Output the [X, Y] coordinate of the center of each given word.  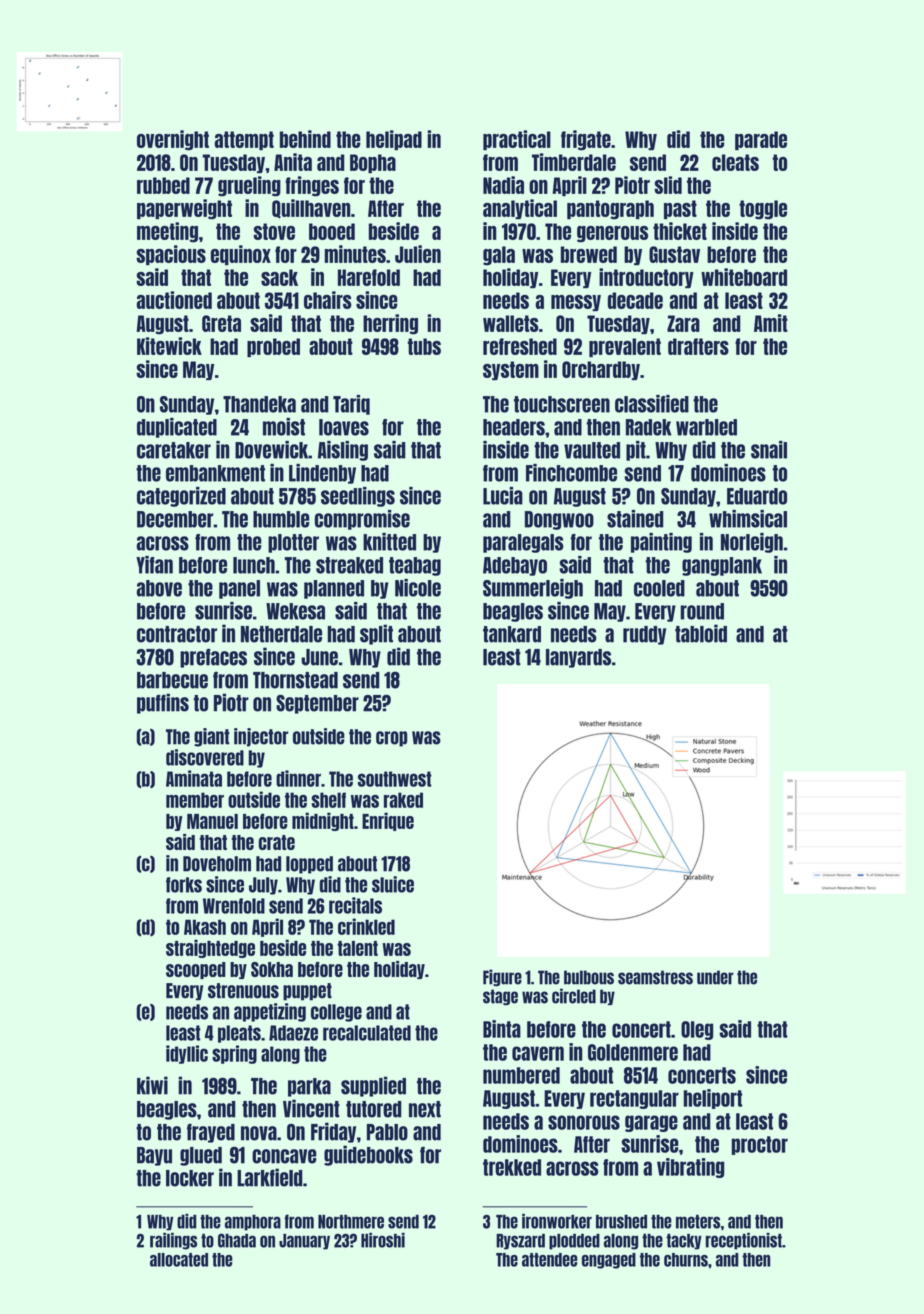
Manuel [212, 821]
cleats [735, 162]
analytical [520, 209]
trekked [512, 1167]
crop [391, 739]
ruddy [644, 635]
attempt [244, 140]
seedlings [358, 497]
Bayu [154, 1156]
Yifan [154, 565]
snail [769, 450]
